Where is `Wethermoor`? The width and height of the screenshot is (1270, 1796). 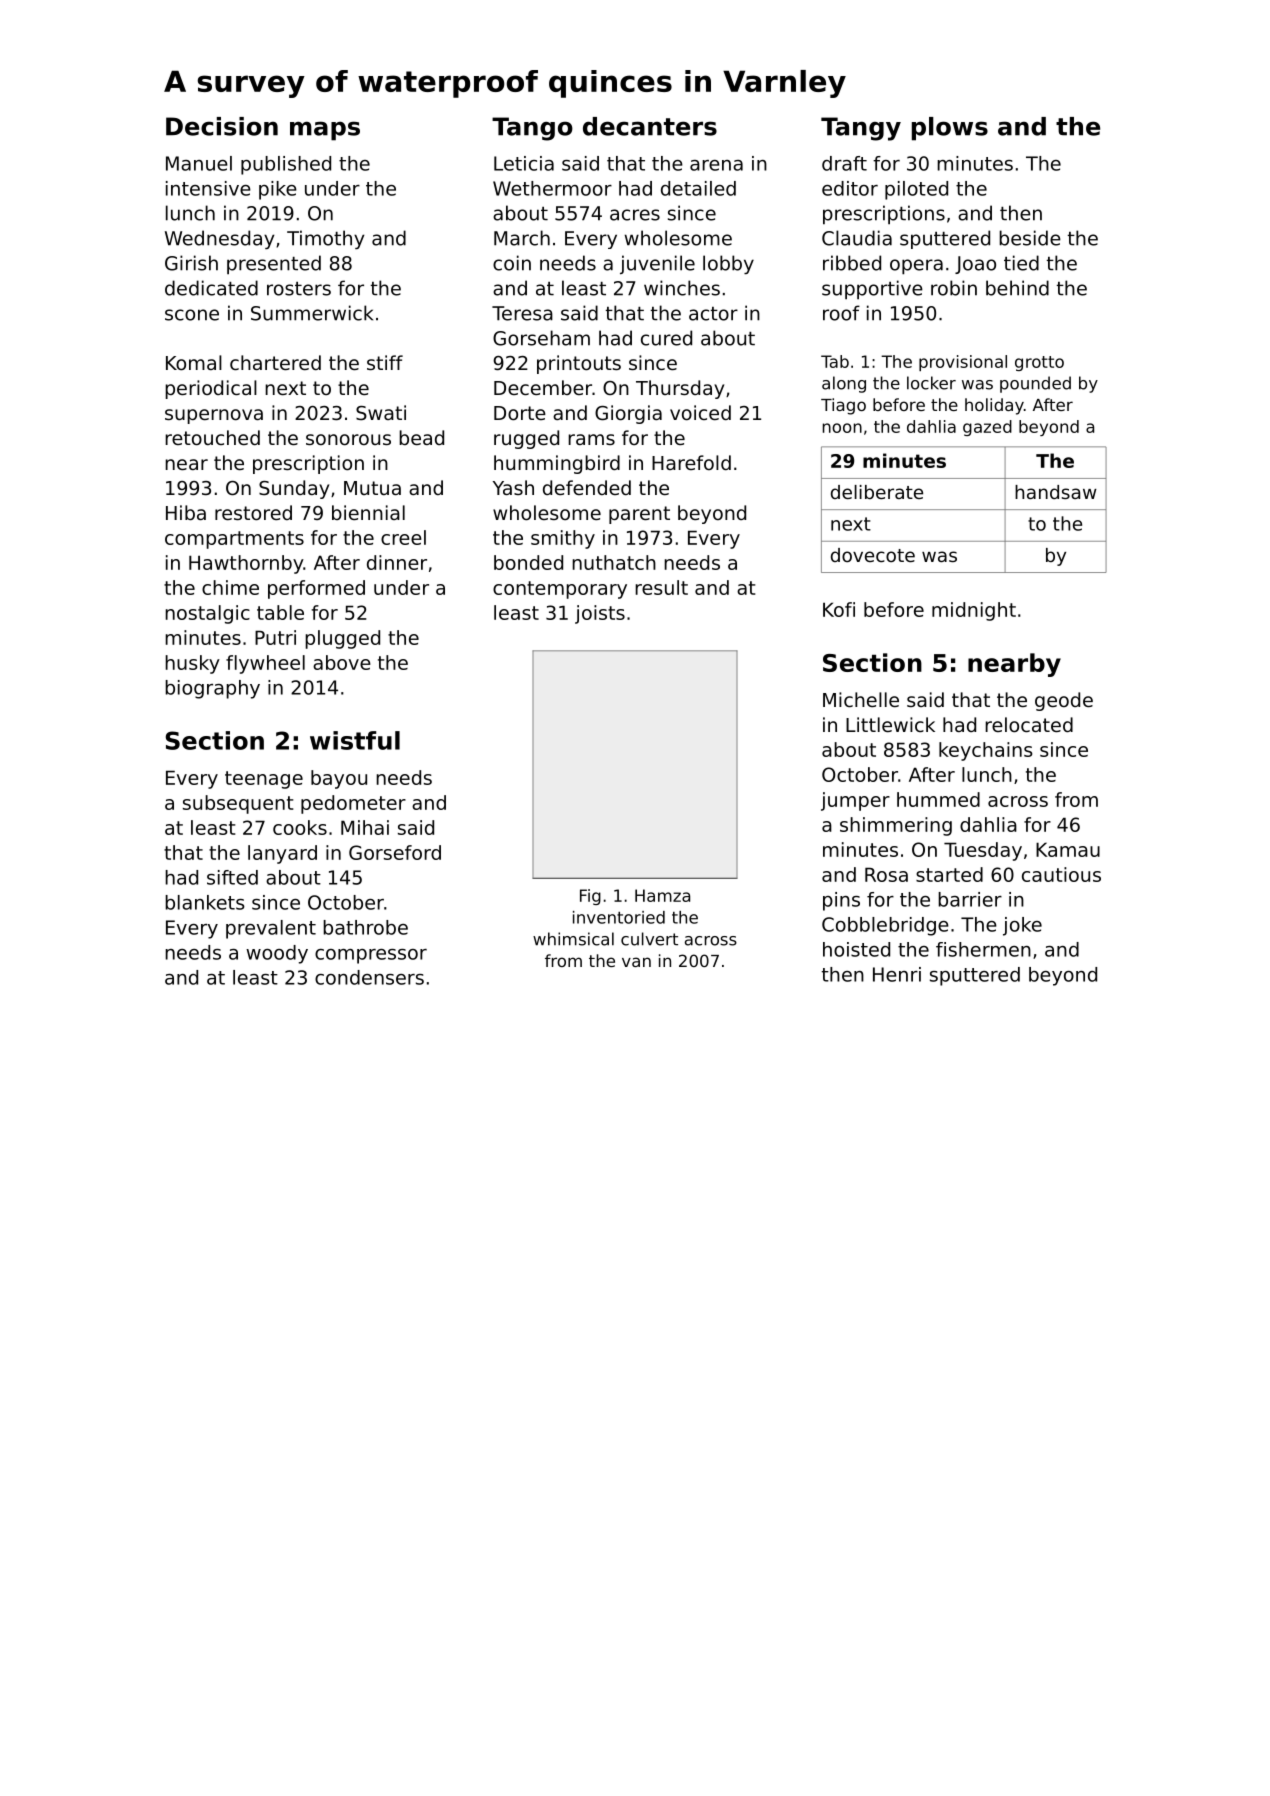
Wethermoor is located at coordinates (552, 188).
